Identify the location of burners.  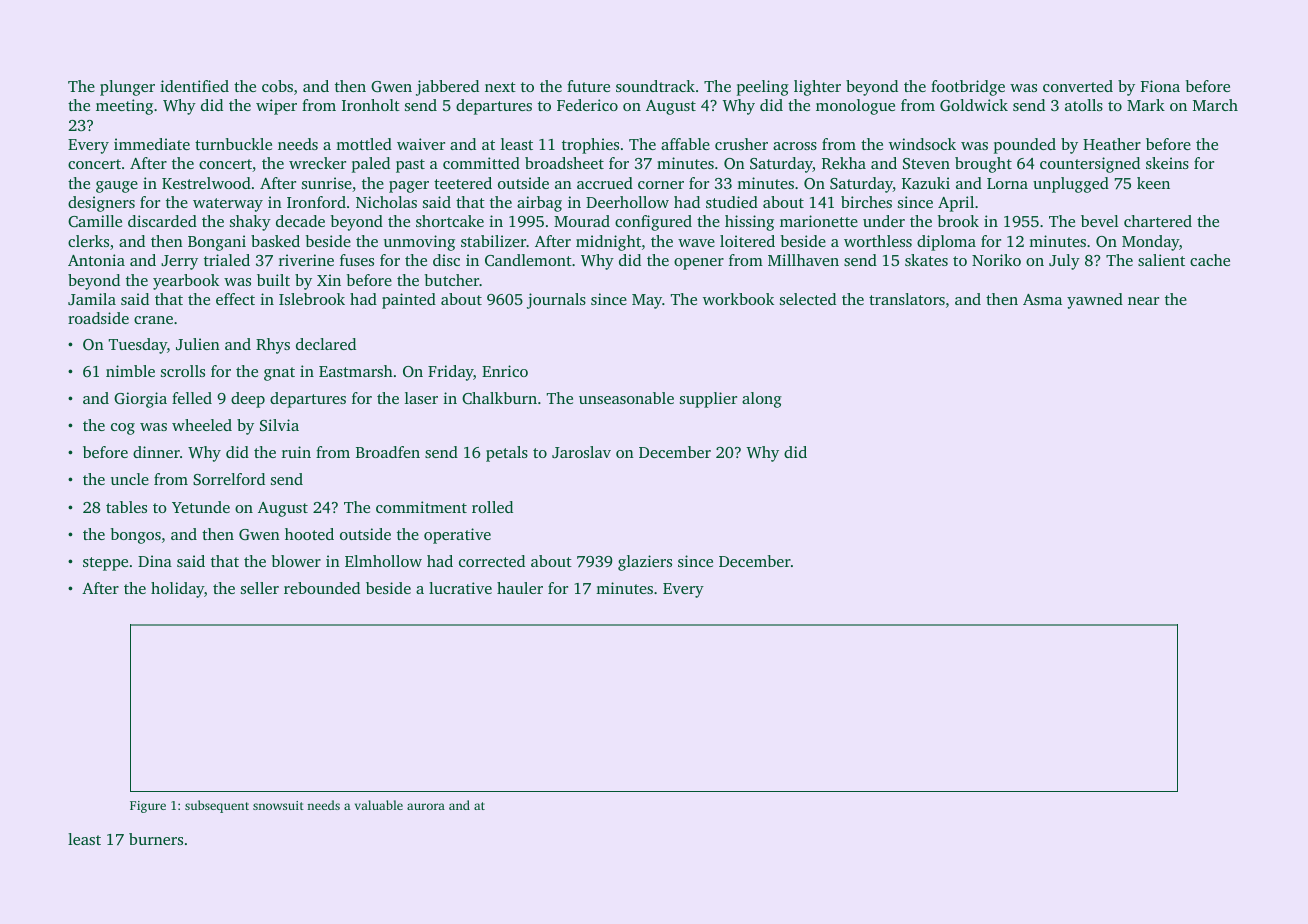
(156, 839).
